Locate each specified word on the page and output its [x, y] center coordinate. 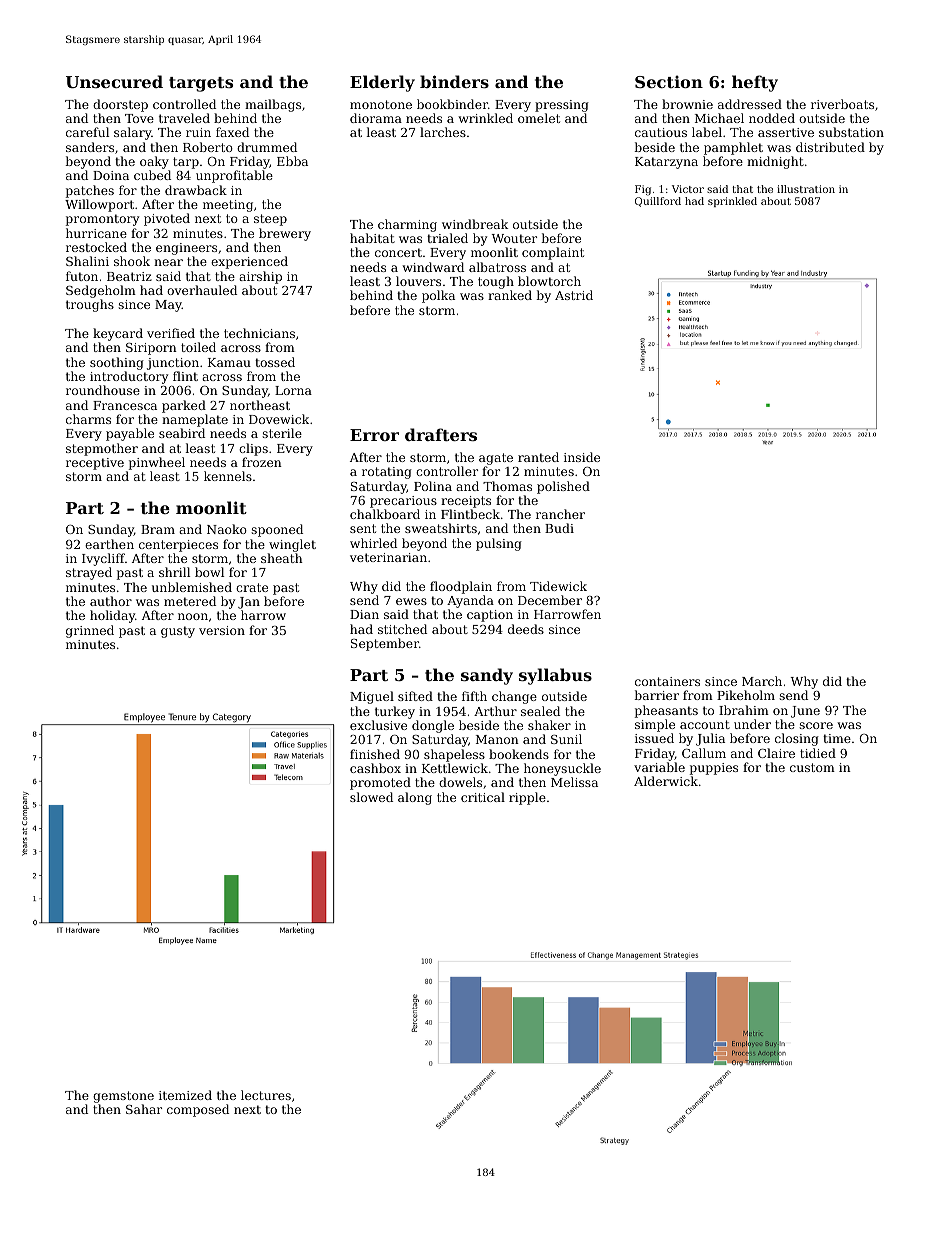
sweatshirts [441, 528]
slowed [371, 797]
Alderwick [666, 781]
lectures [266, 1095]
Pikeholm [746, 695]
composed [198, 1110]
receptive [95, 464]
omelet [539, 118]
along [415, 798]
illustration [806, 189]
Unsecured [114, 81]
